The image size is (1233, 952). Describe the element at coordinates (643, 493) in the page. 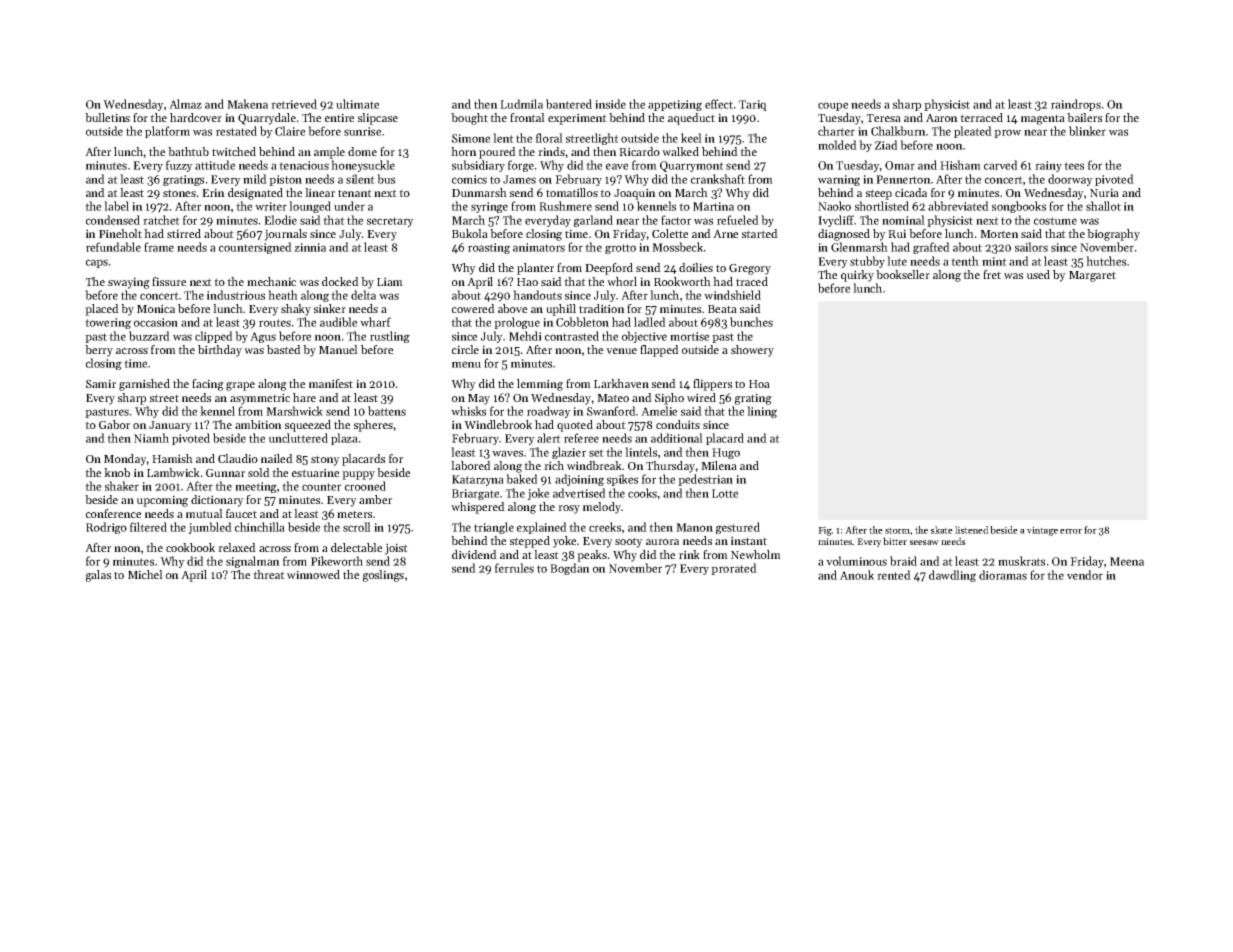

I see `cooks` at that location.
